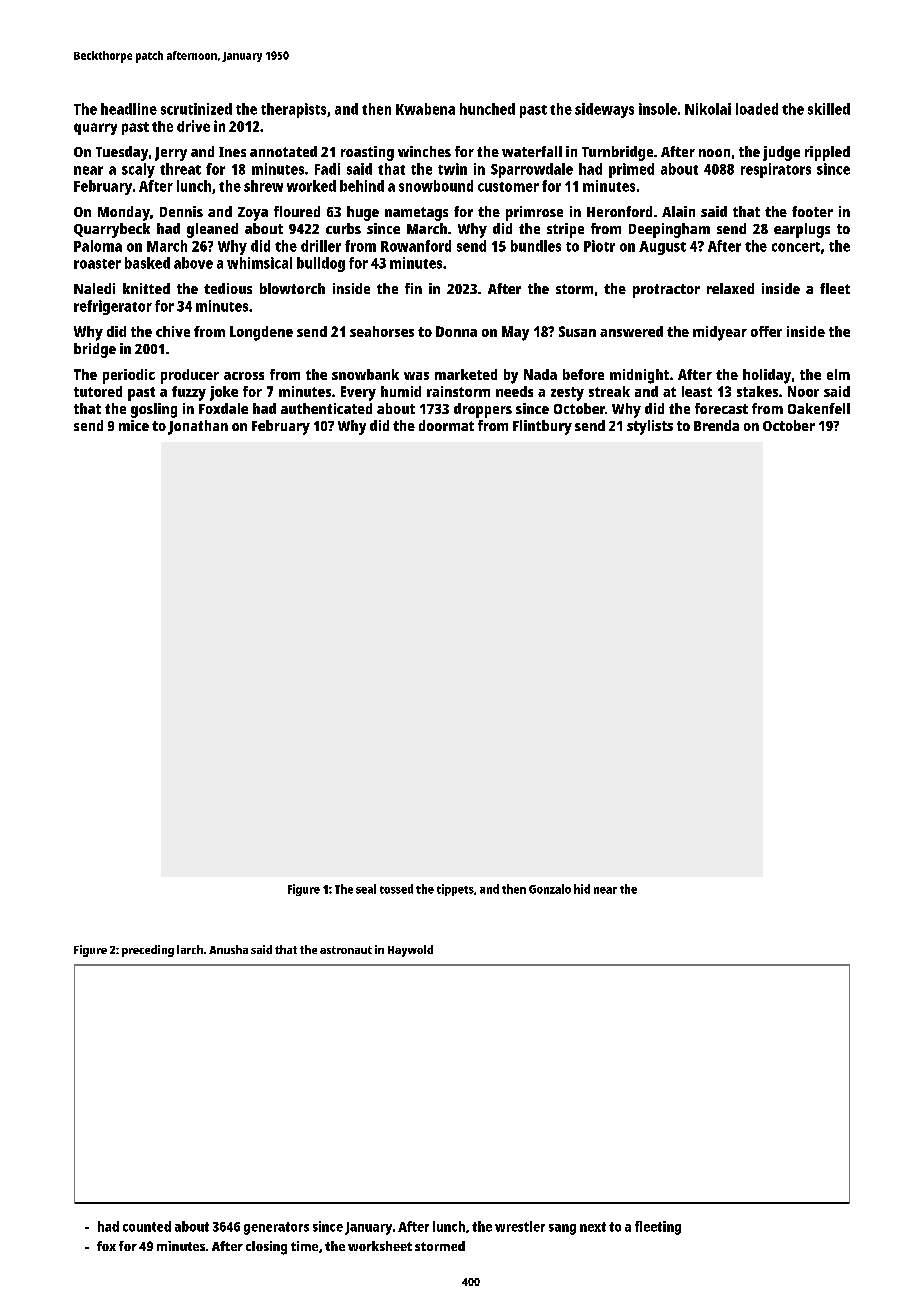 The width and height of the document is (924, 1308). What do you see at coordinates (134, 425) in the document?
I see `mice` at bounding box center [134, 425].
